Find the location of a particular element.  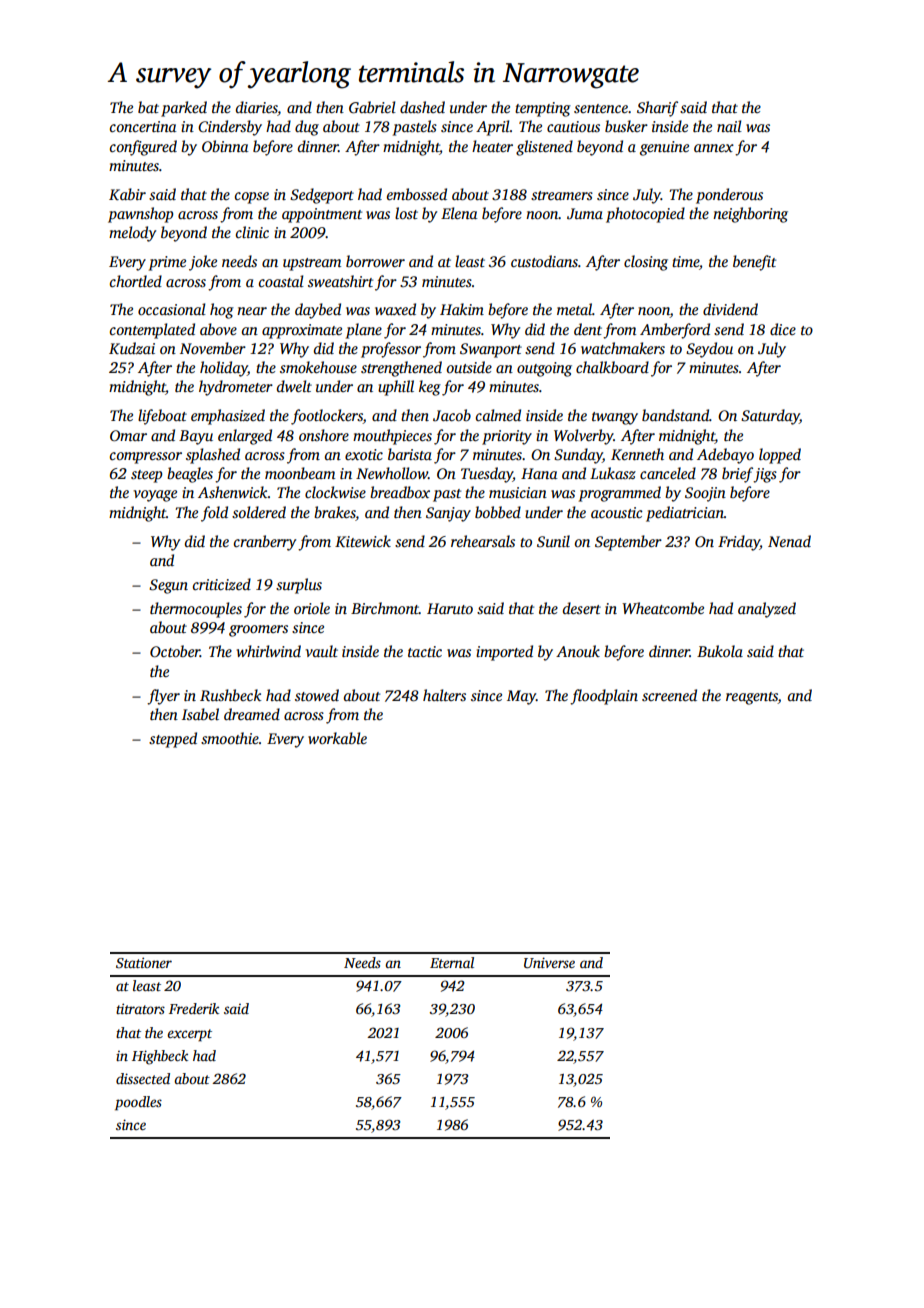

poodles is located at coordinates (138, 1103).
